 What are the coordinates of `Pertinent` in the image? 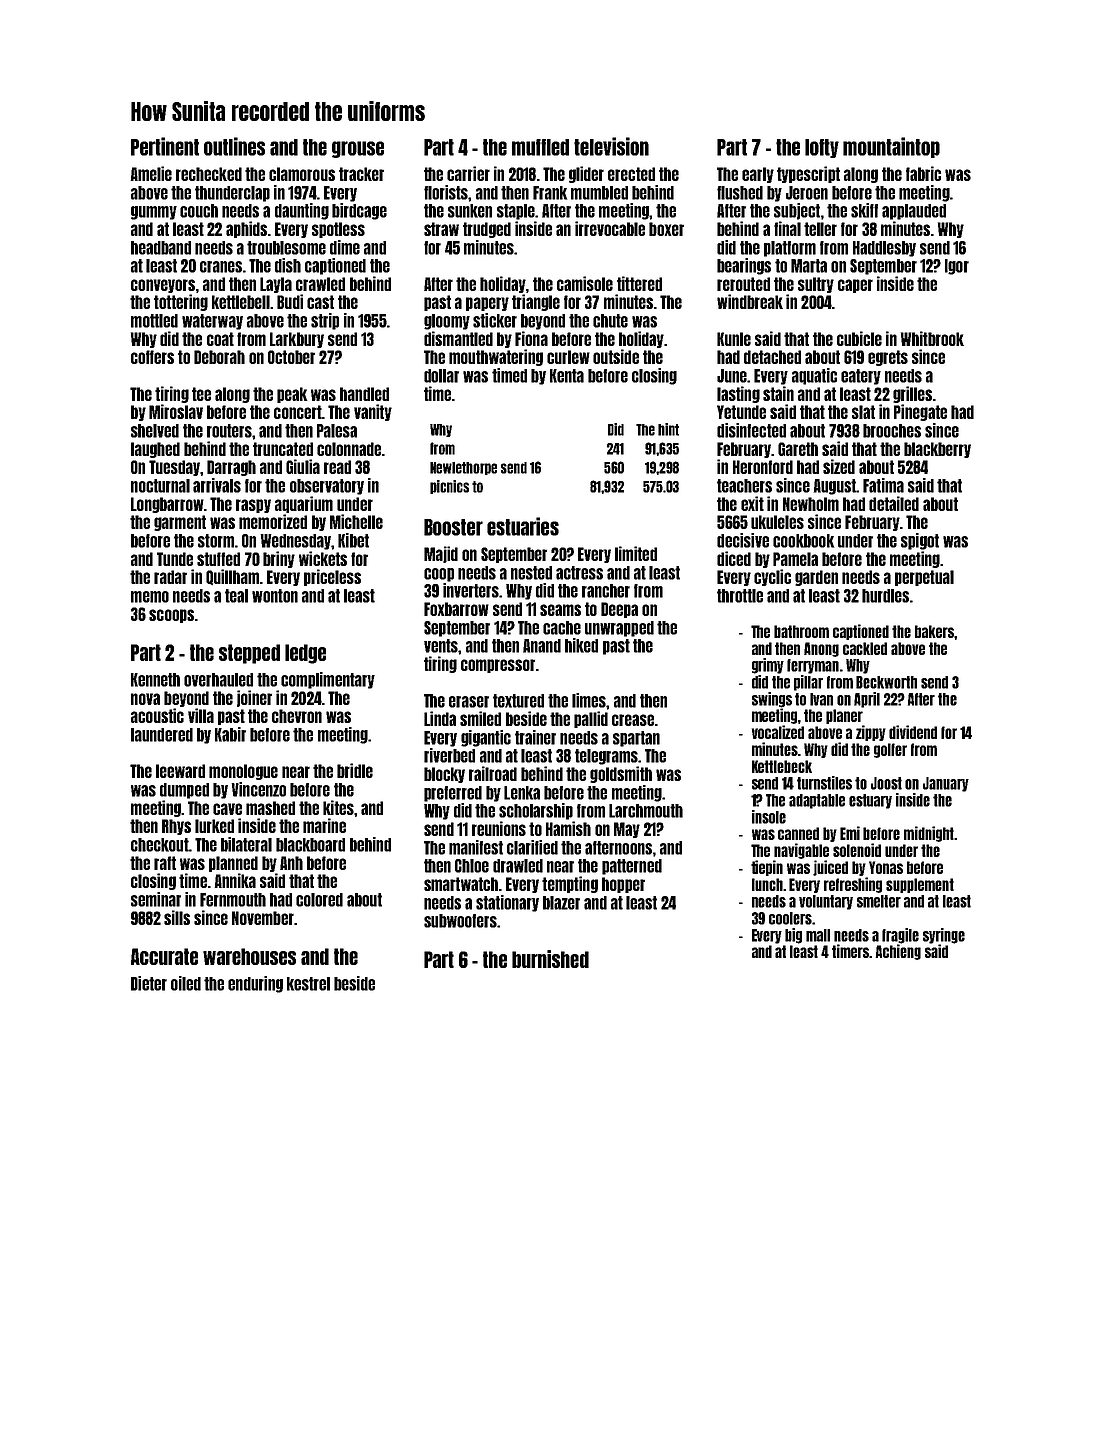 It's located at (165, 146).
